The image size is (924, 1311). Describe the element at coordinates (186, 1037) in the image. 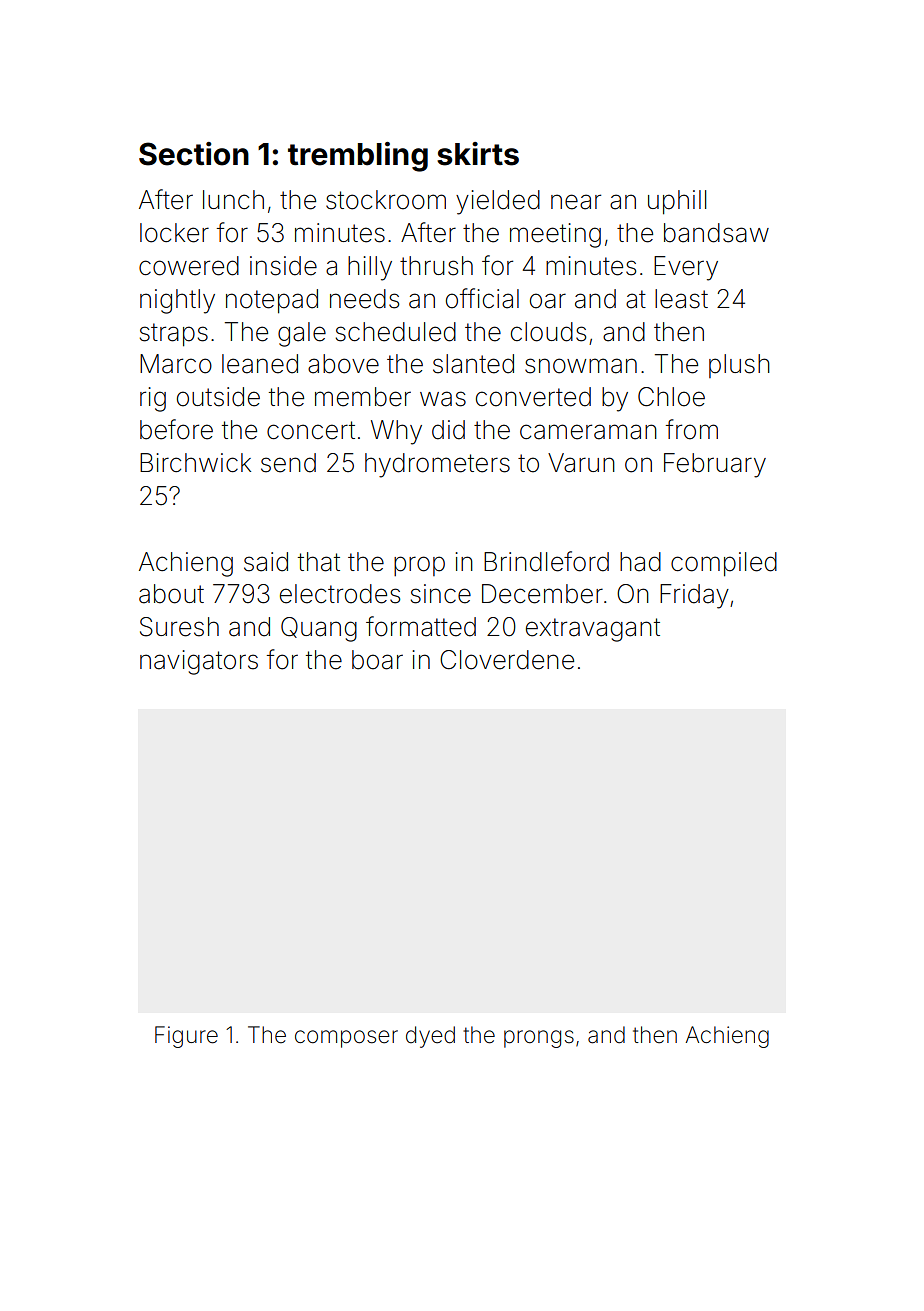

I see `Figure` at that location.
